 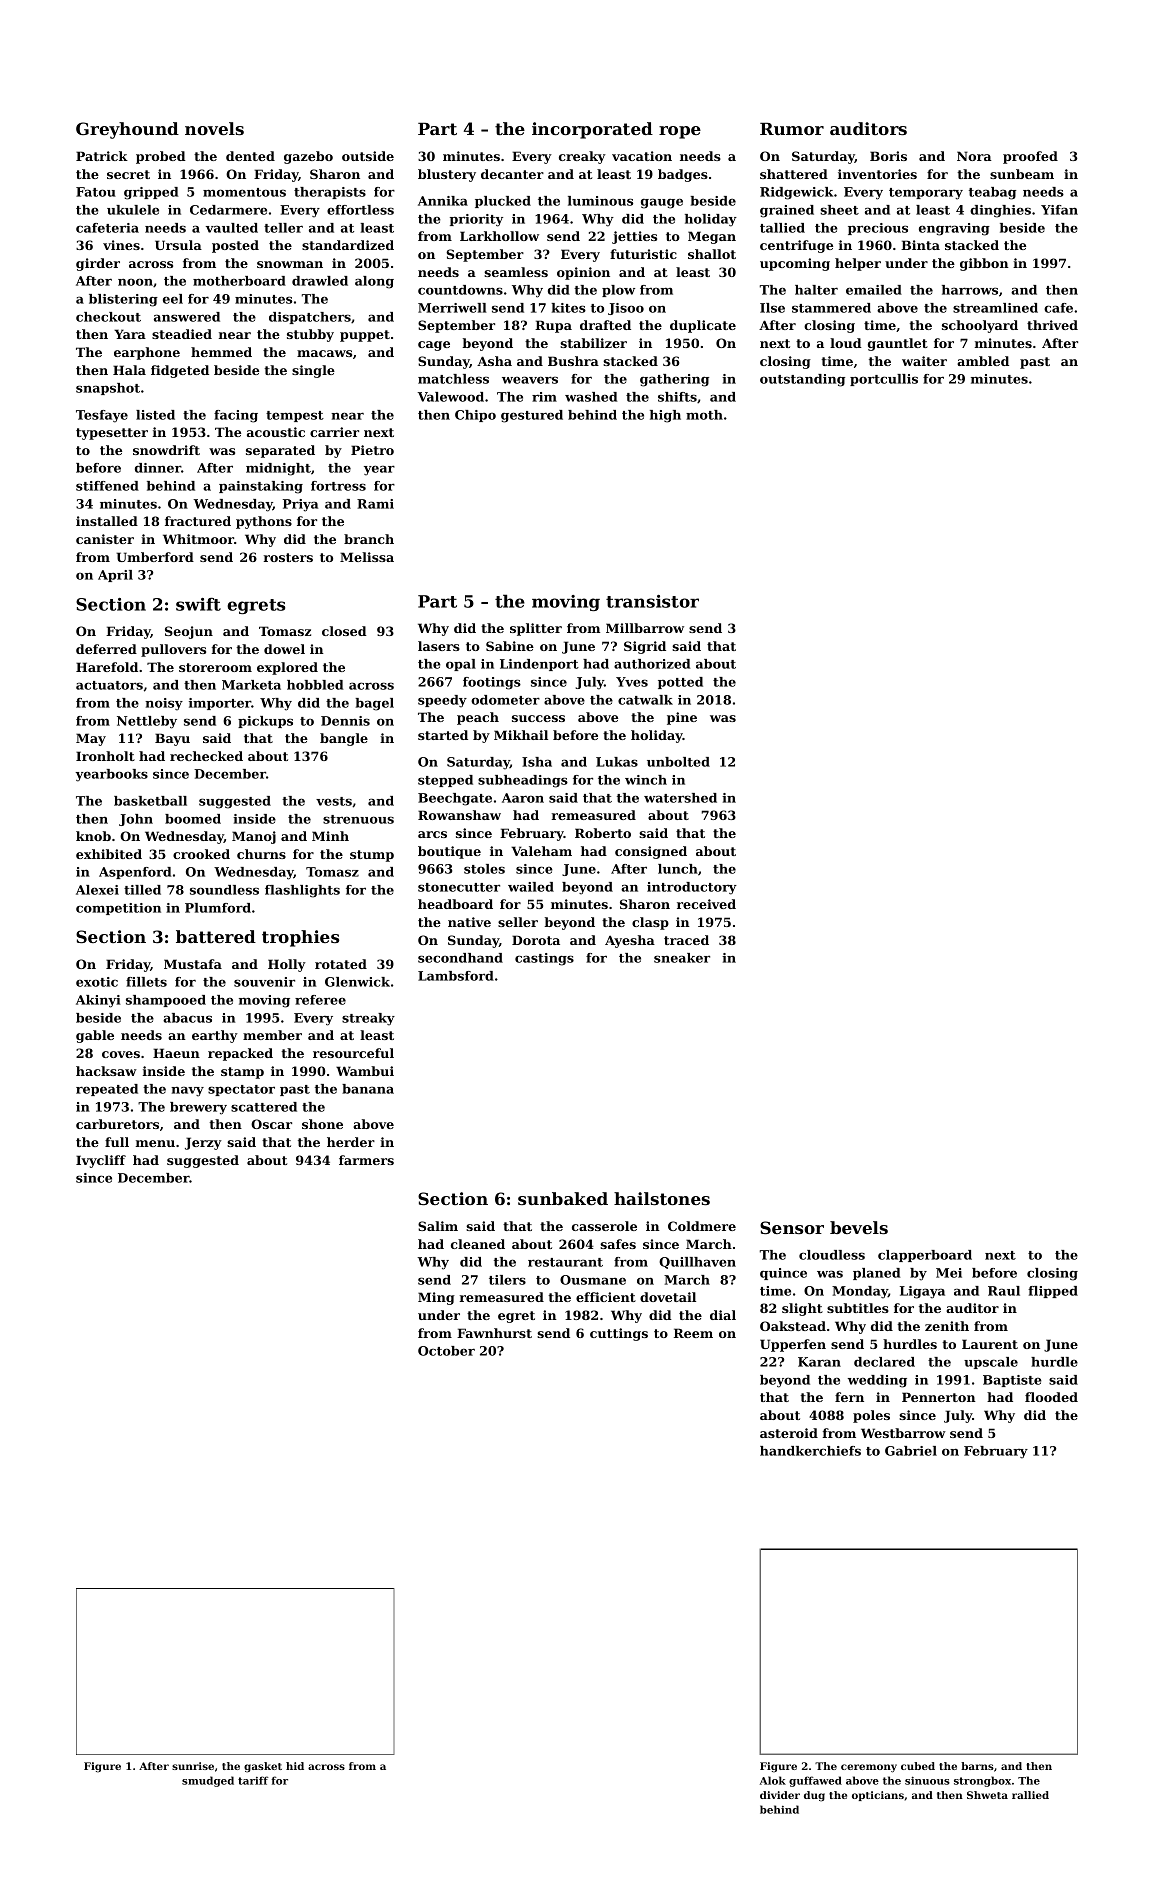 What do you see at coordinates (652, 601) in the screenshot?
I see `transistor` at bounding box center [652, 601].
